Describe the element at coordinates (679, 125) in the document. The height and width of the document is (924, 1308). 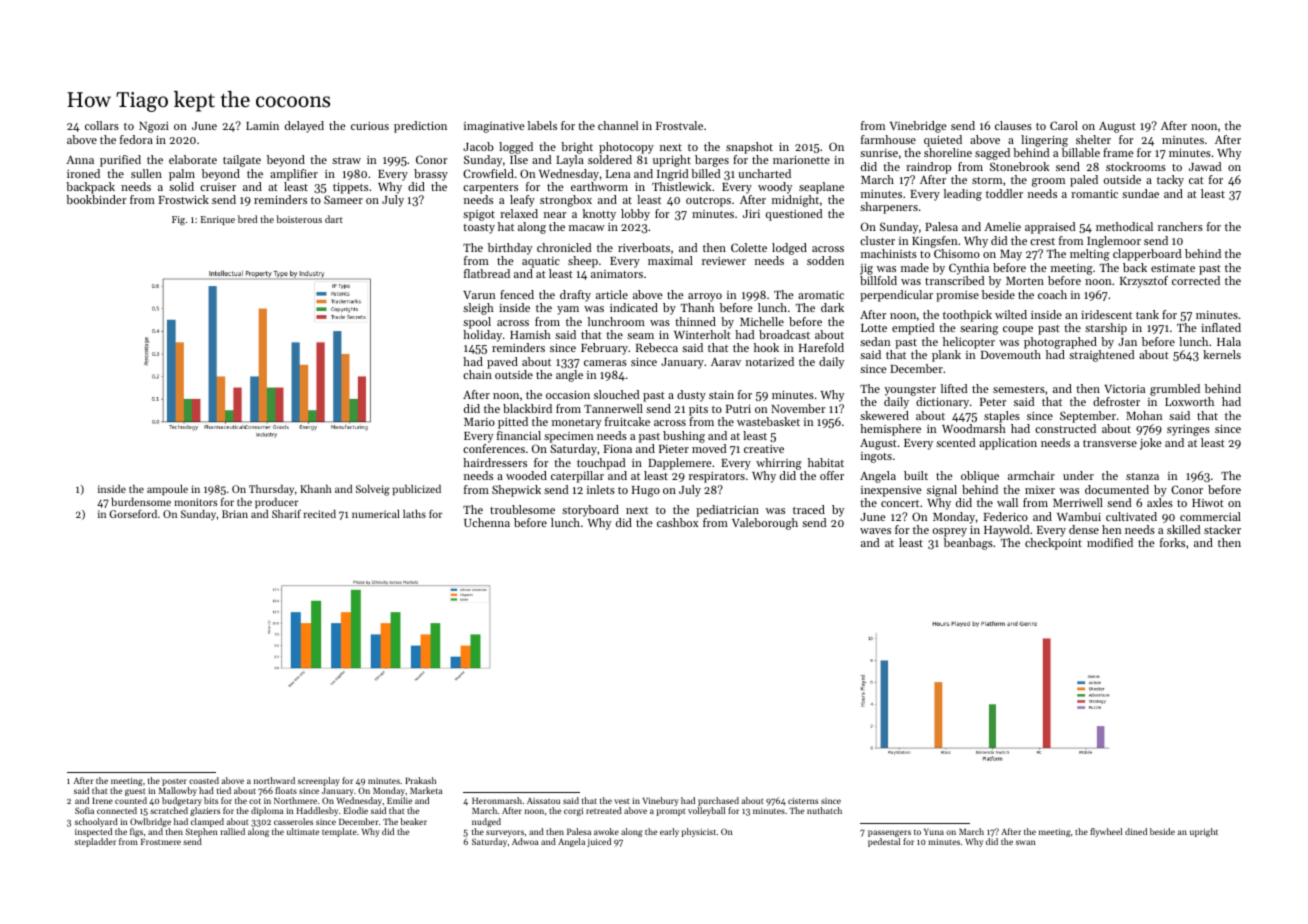
I see `Frostvale` at that location.
